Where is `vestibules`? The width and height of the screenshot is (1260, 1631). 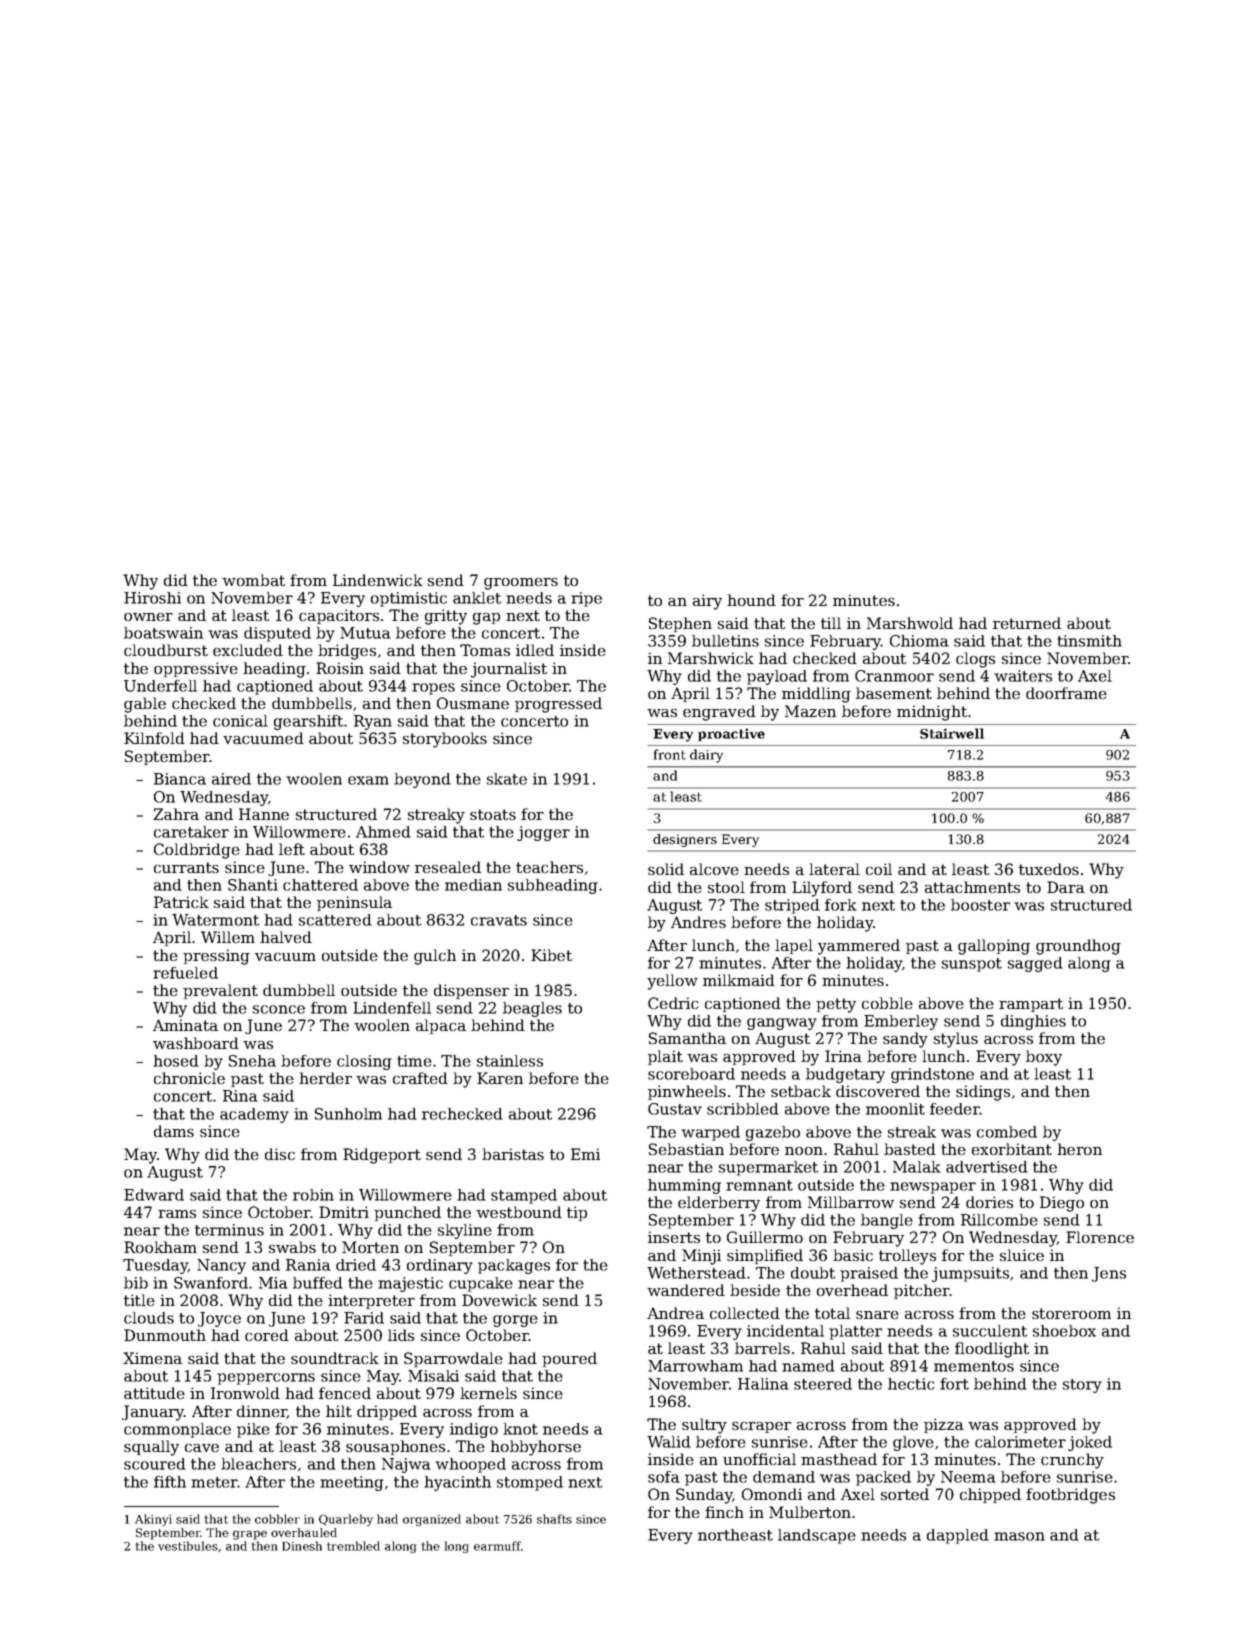 vestibules is located at coordinates (188, 1546).
